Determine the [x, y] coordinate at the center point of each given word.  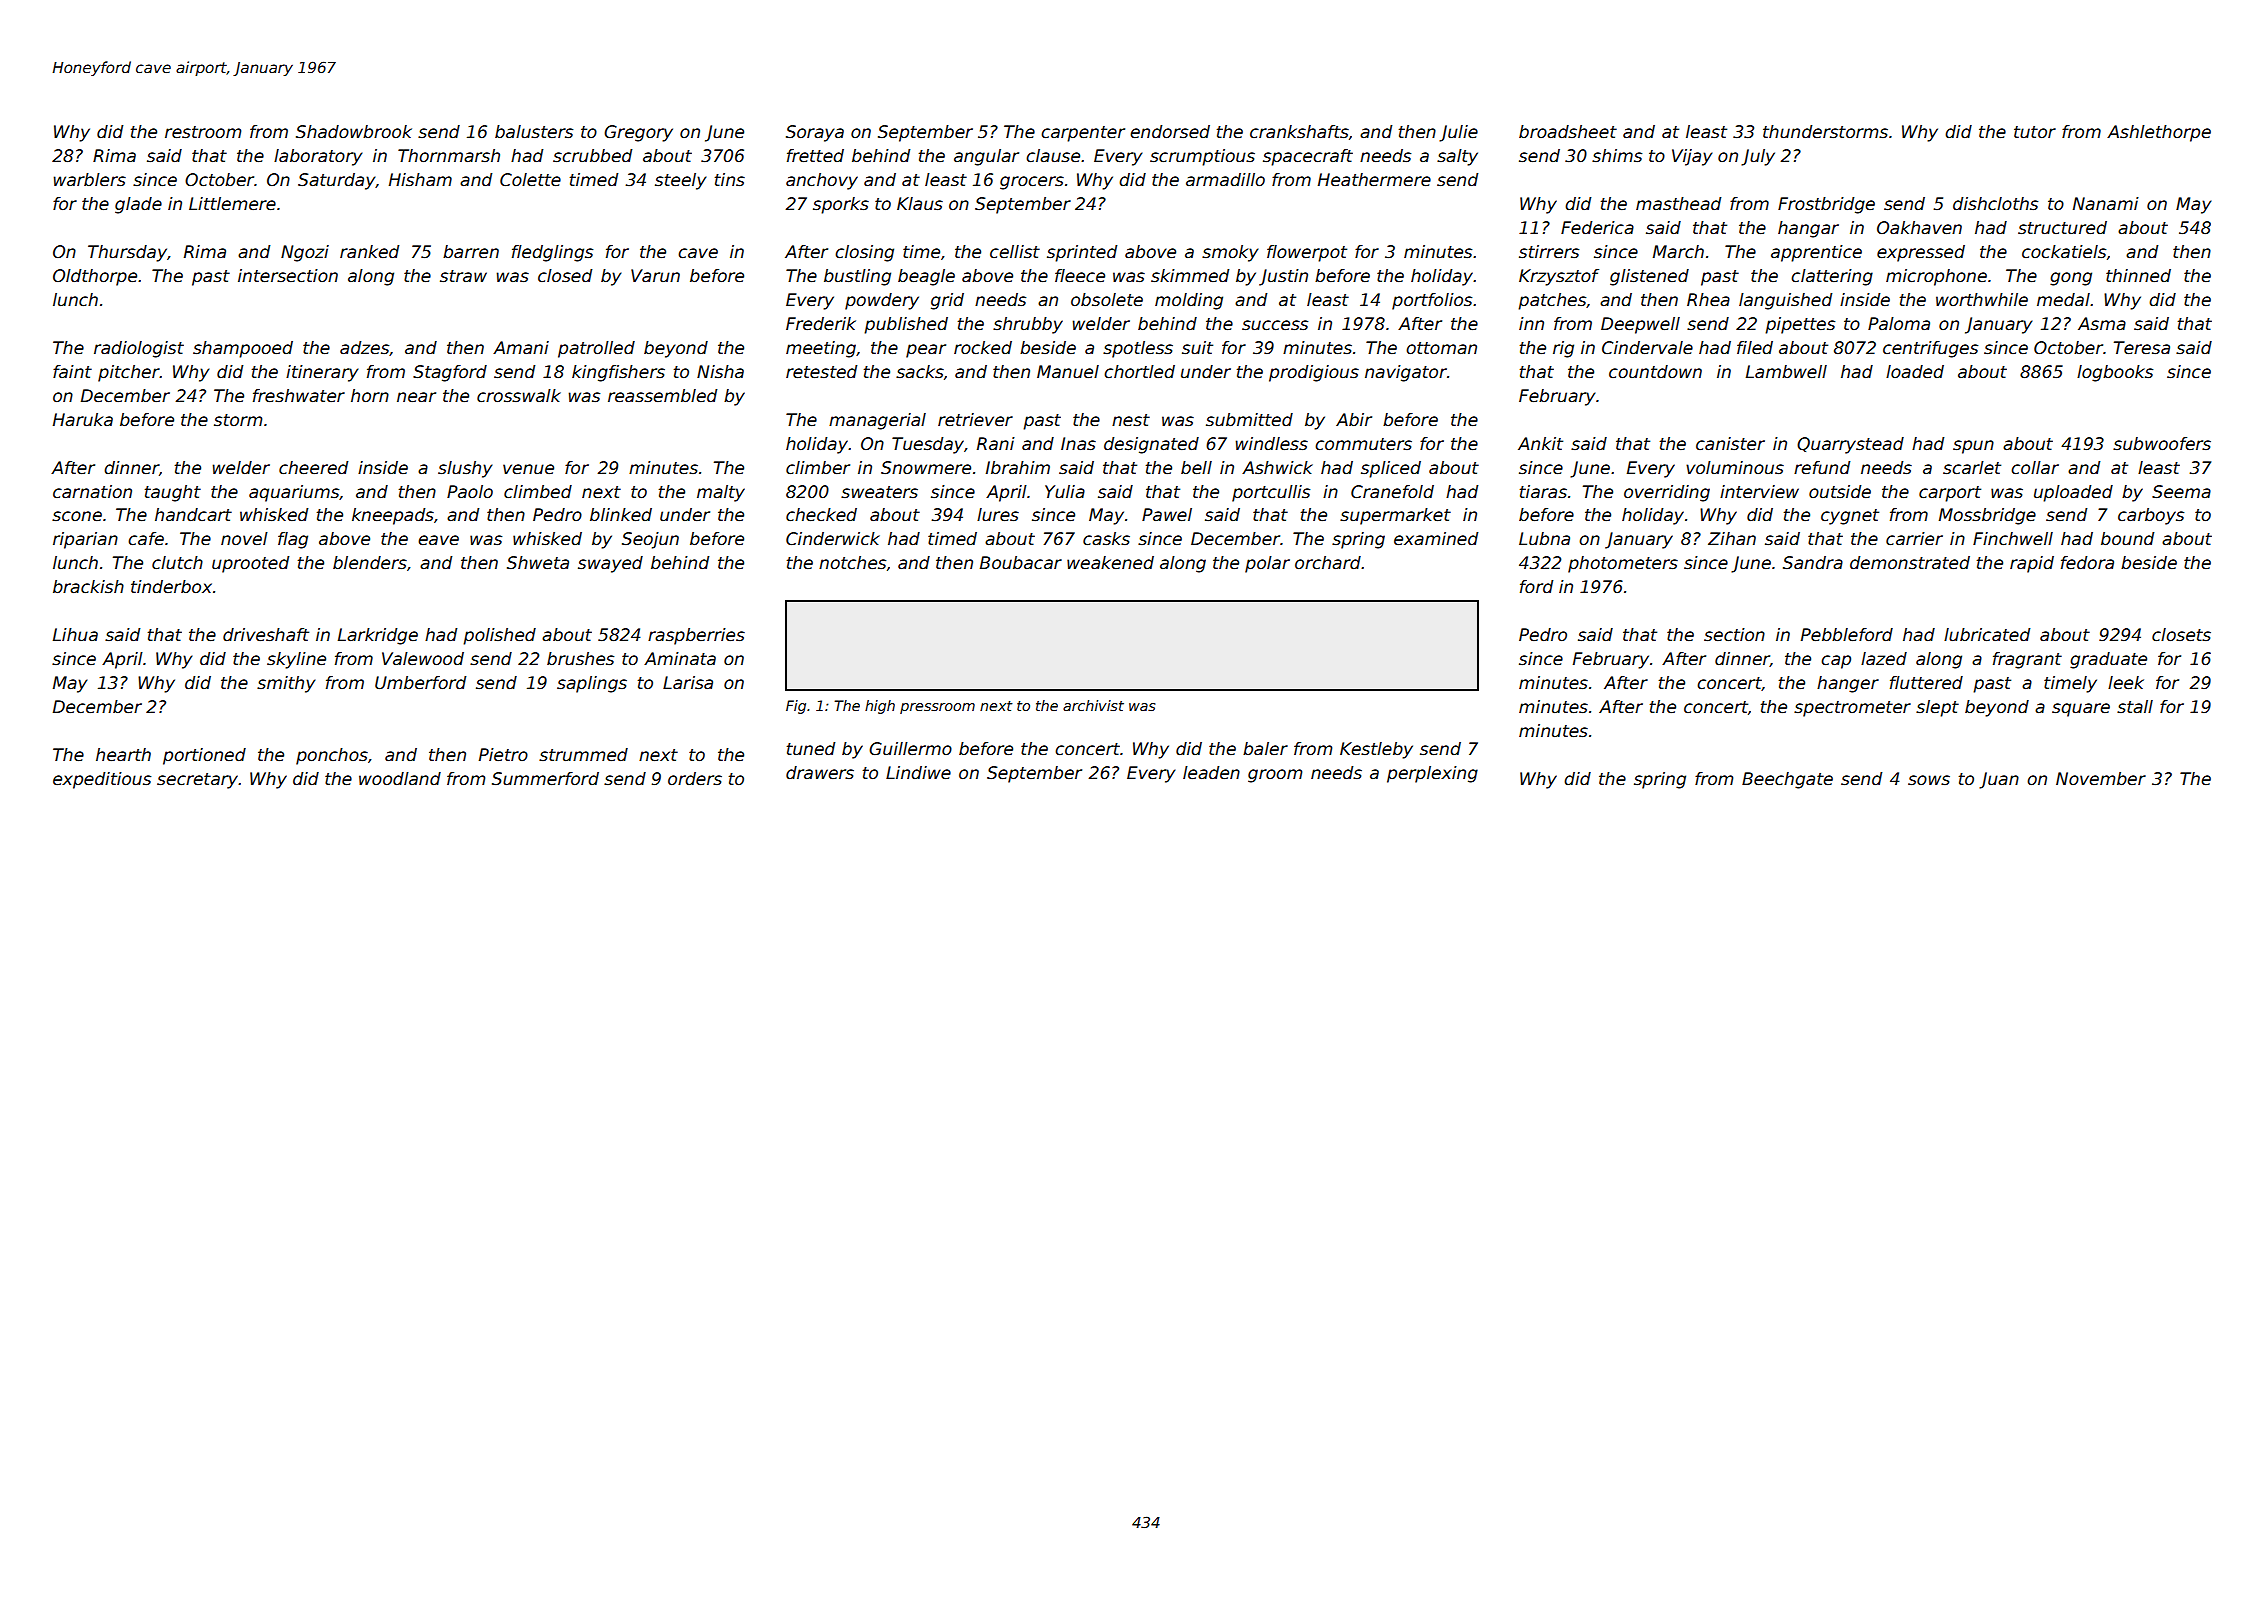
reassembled [662, 396]
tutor [2035, 132]
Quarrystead [1850, 445]
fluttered [1926, 683]
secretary [198, 781]
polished [499, 636]
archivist [1093, 705]
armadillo [1225, 180]
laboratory [318, 157]
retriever [975, 420]
